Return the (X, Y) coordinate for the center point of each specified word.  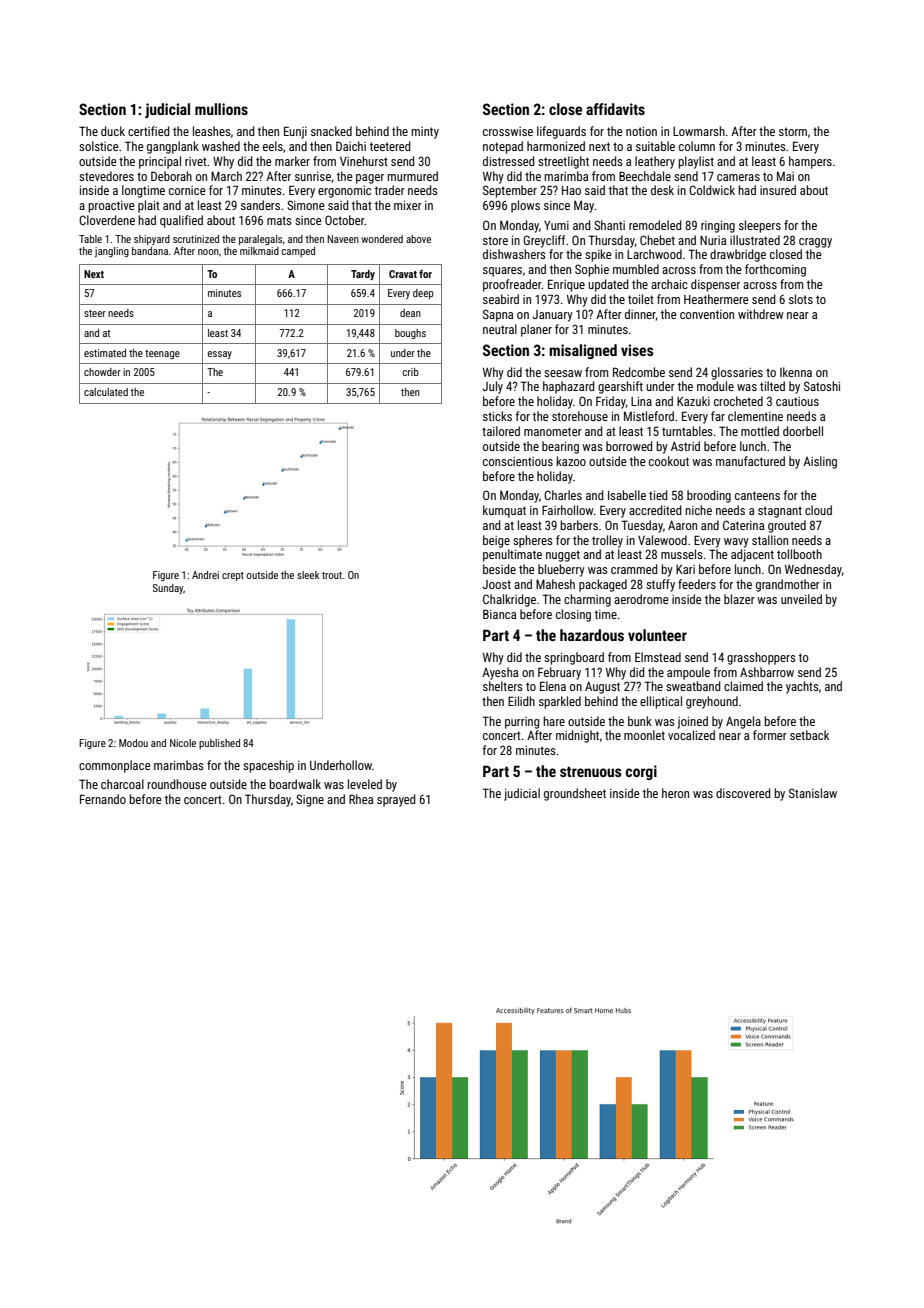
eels (273, 146)
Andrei (205, 575)
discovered (743, 793)
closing (573, 615)
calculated (106, 392)
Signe (310, 800)
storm (793, 131)
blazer (739, 599)
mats (279, 220)
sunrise (313, 176)
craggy (815, 243)
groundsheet (575, 794)
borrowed (629, 446)
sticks (497, 416)
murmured (412, 176)
